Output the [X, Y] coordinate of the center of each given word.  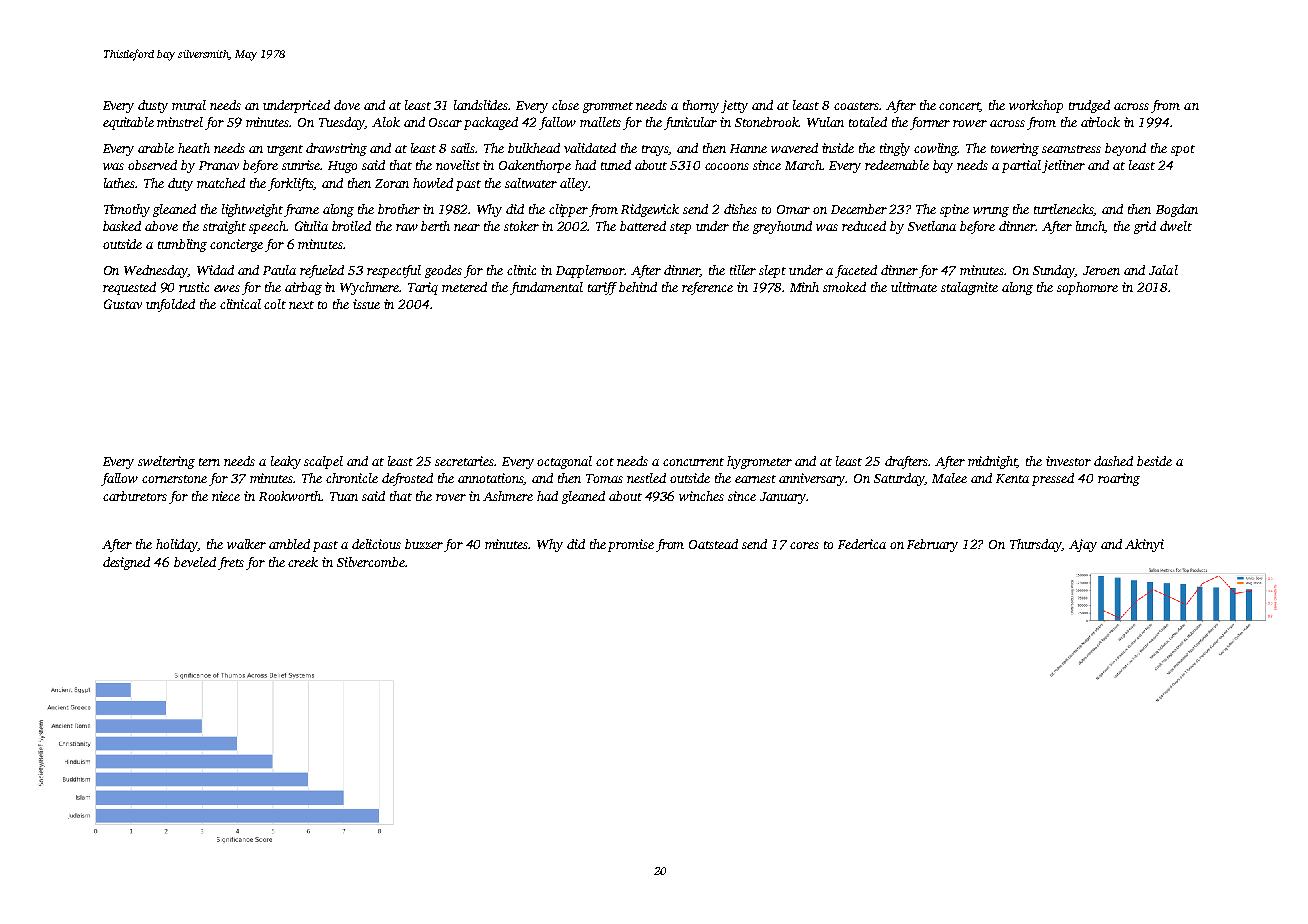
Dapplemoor [590, 271]
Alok [386, 122]
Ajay [1083, 545]
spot [1183, 150]
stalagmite [969, 288]
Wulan [825, 122]
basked [122, 226]
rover [451, 497]
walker [246, 544]
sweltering [166, 462]
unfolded [170, 305]
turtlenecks [1064, 210]
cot [605, 462]
